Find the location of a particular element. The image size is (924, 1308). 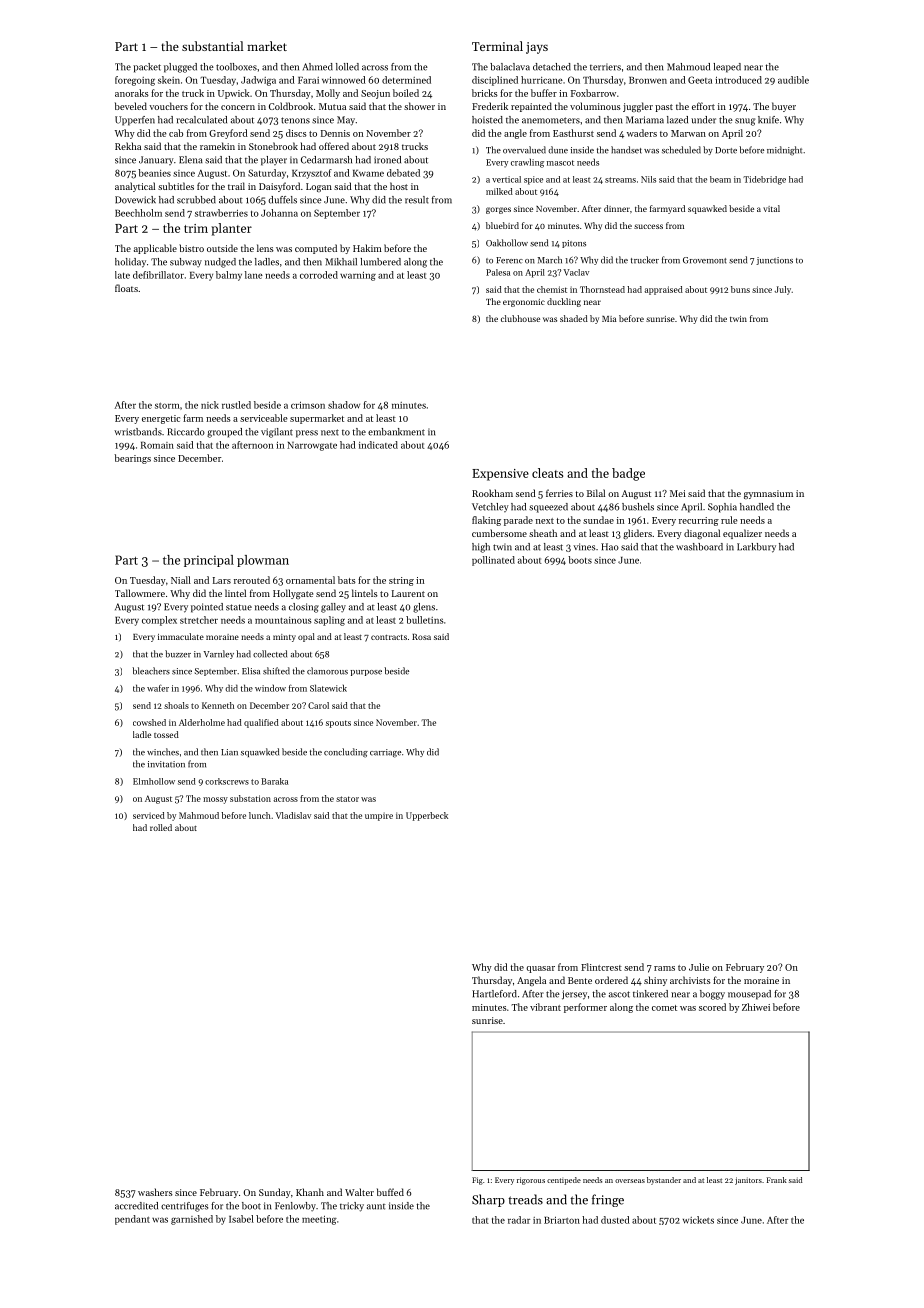

Grovemont is located at coordinates (705, 260).
